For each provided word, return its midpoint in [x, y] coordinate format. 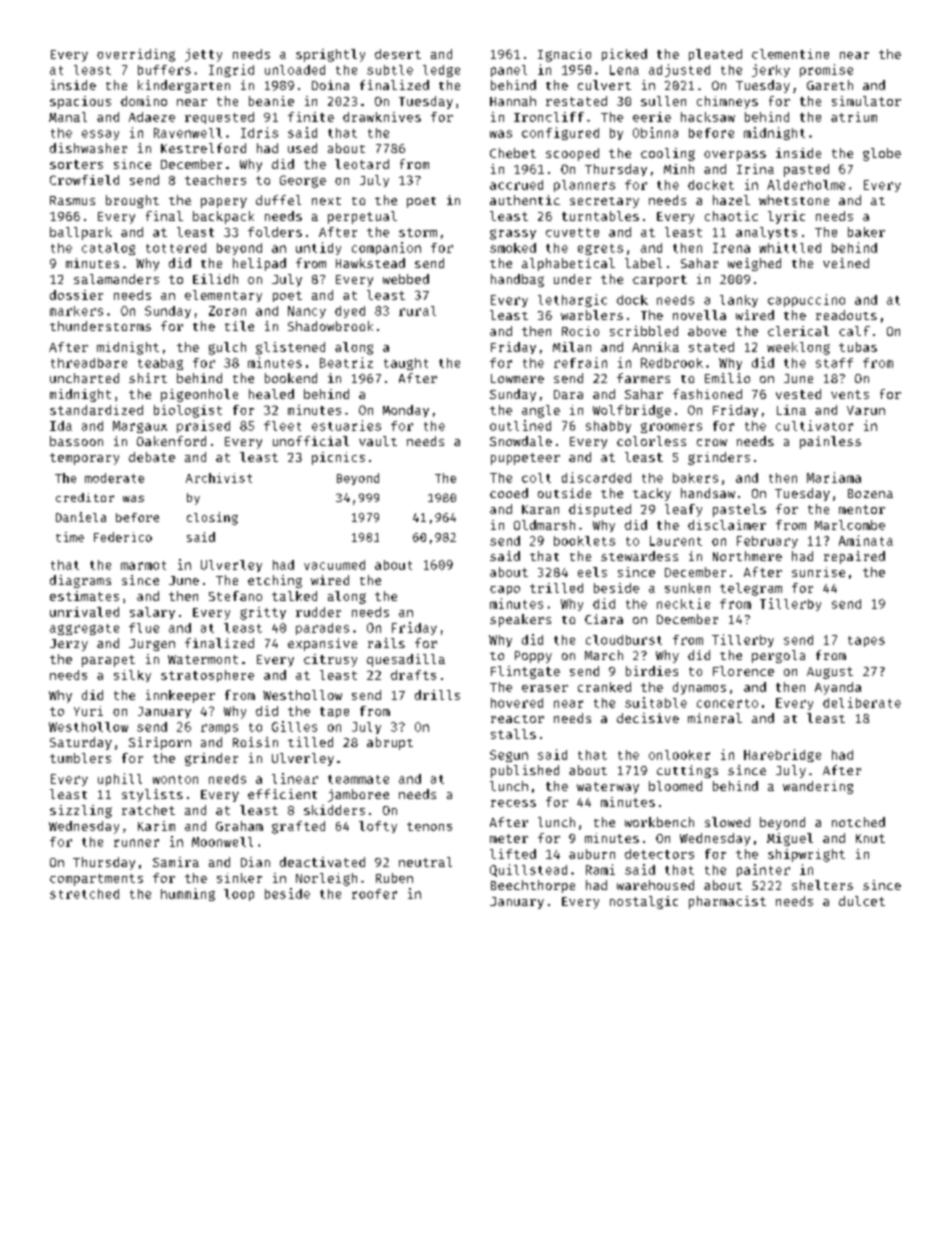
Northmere [747, 556]
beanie [271, 101]
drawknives [382, 117]
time [70, 537]
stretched [84, 894]
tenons [429, 826]
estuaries [346, 425]
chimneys [727, 102]
